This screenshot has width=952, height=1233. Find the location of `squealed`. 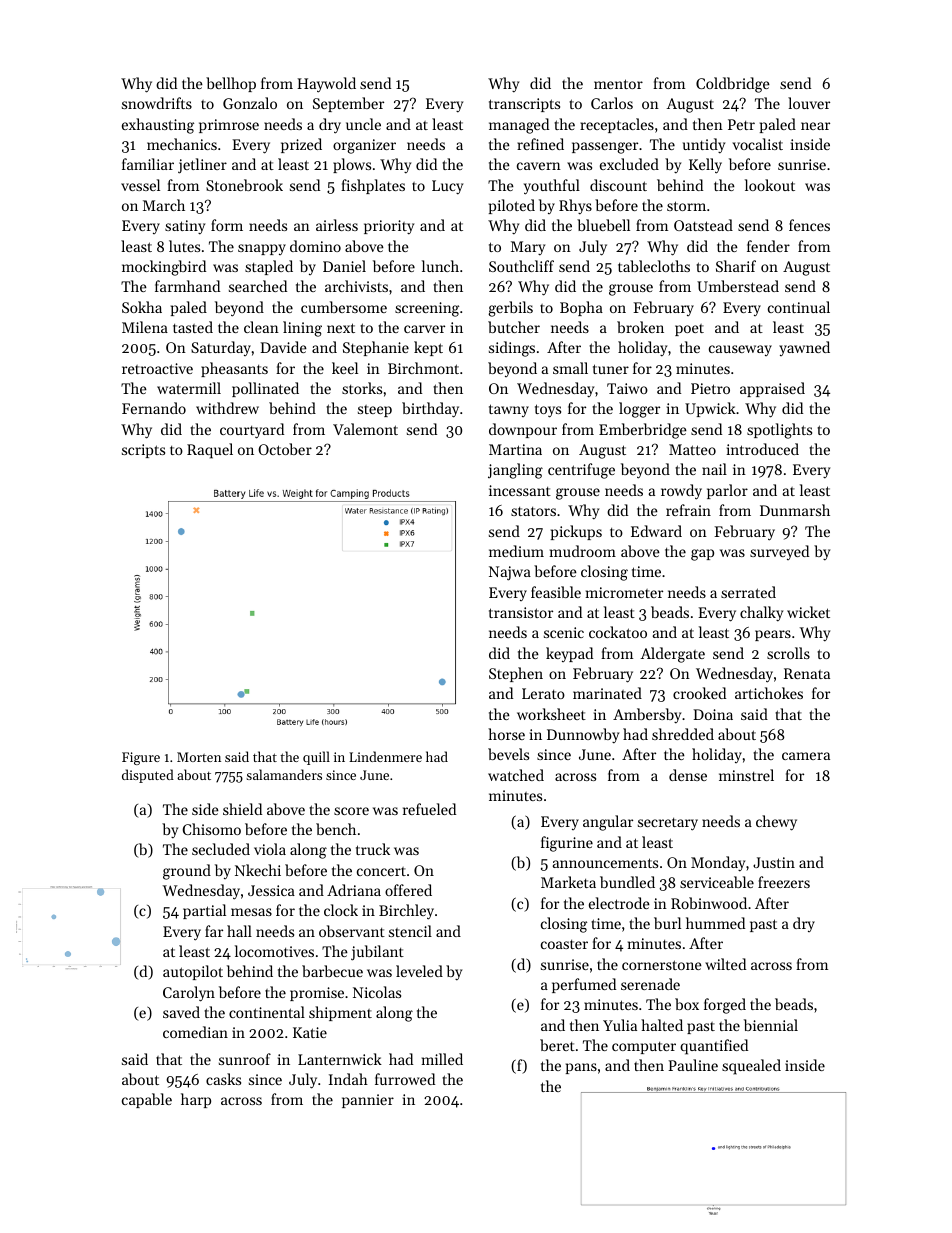

squealed is located at coordinates (751, 1067).
